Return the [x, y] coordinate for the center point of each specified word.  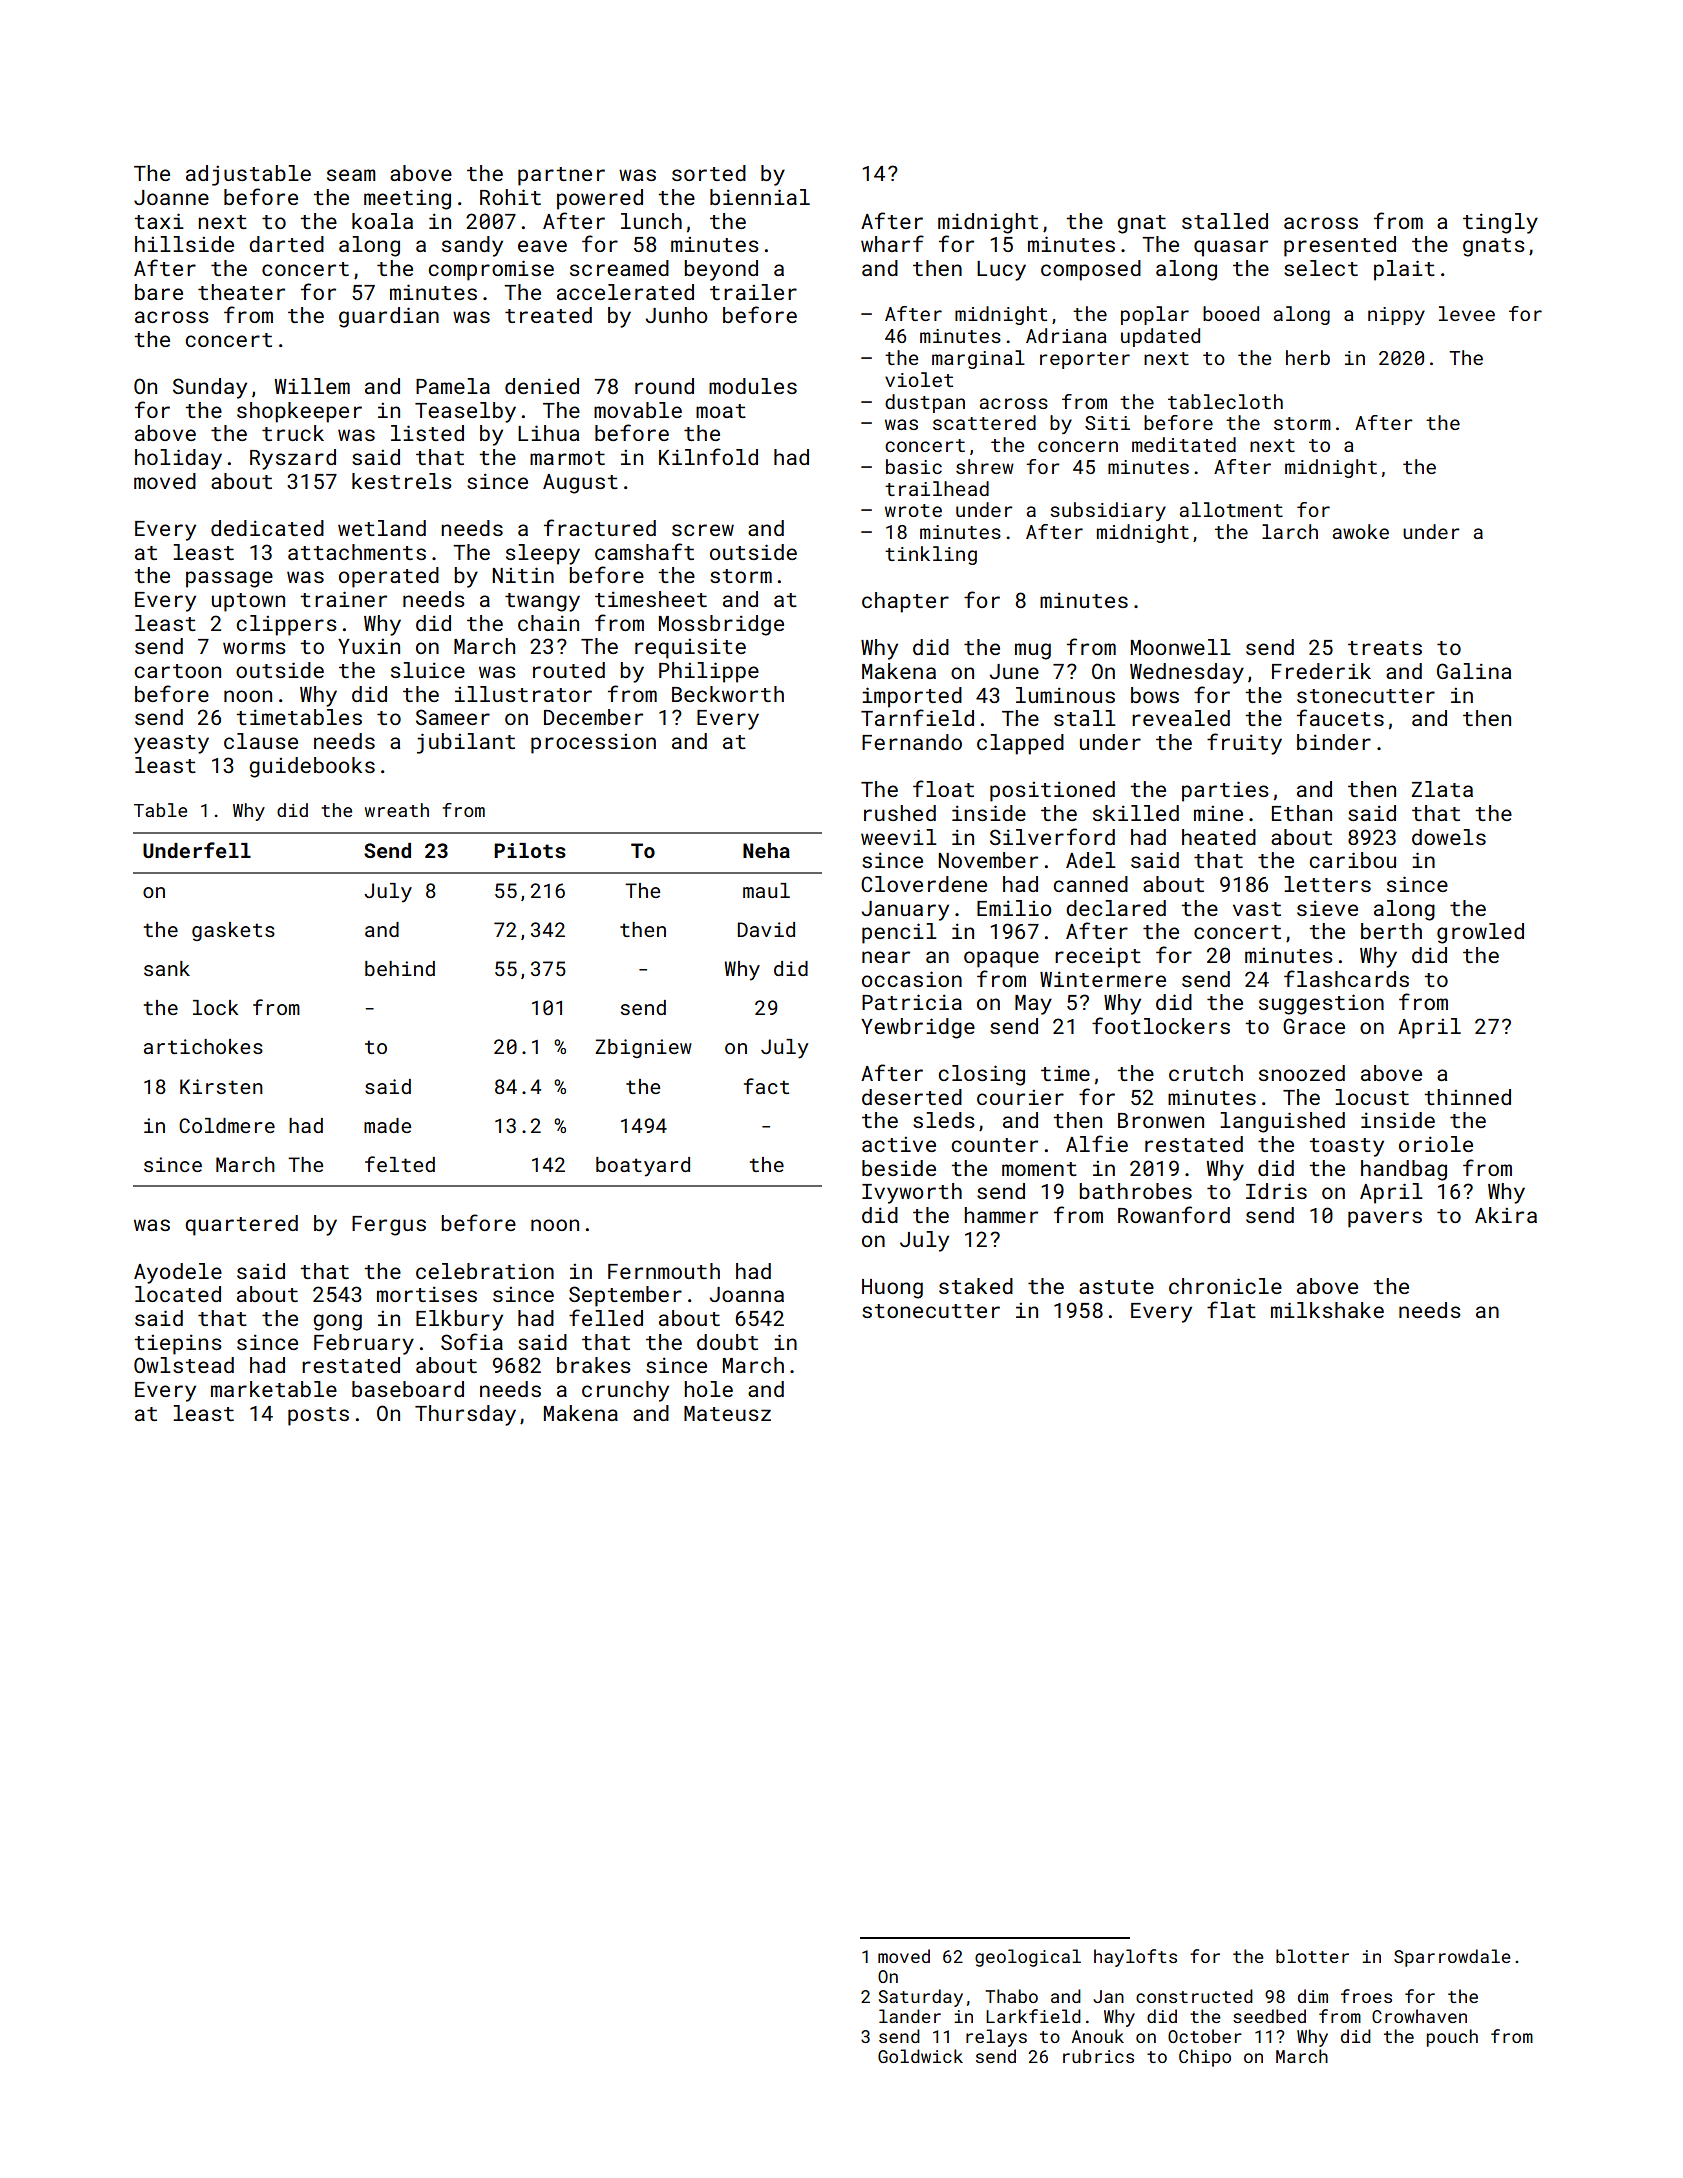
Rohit [510, 197]
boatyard [643, 1167]
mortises [427, 1294]
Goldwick [920, 2056]
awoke [1361, 531]
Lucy [1001, 271]
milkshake [1327, 1310]
